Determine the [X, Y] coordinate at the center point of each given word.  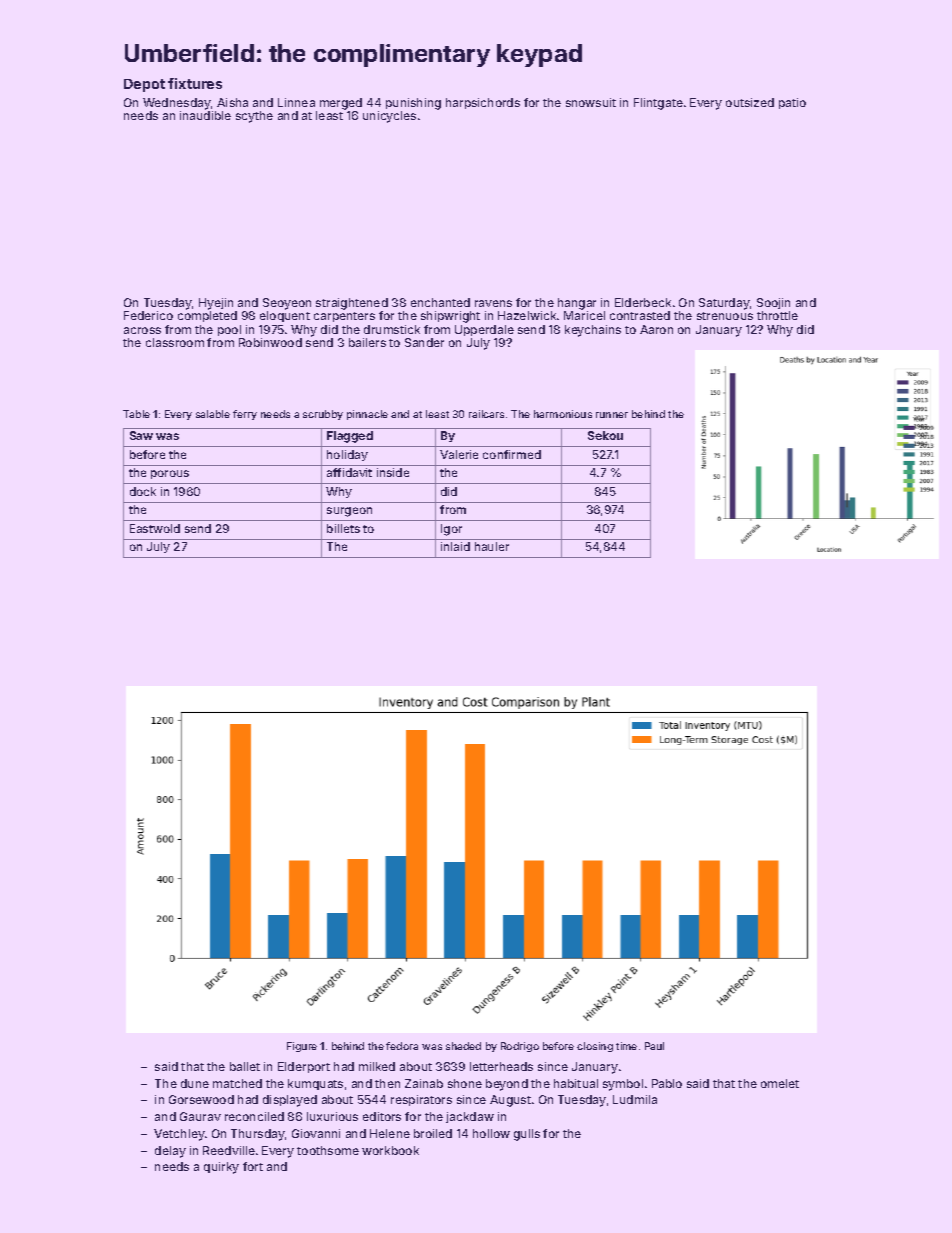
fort [253, 1166]
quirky [221, 1168]
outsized [750, 102]
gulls [527, 1135]
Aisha [232, 102]
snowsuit [591, 102]
